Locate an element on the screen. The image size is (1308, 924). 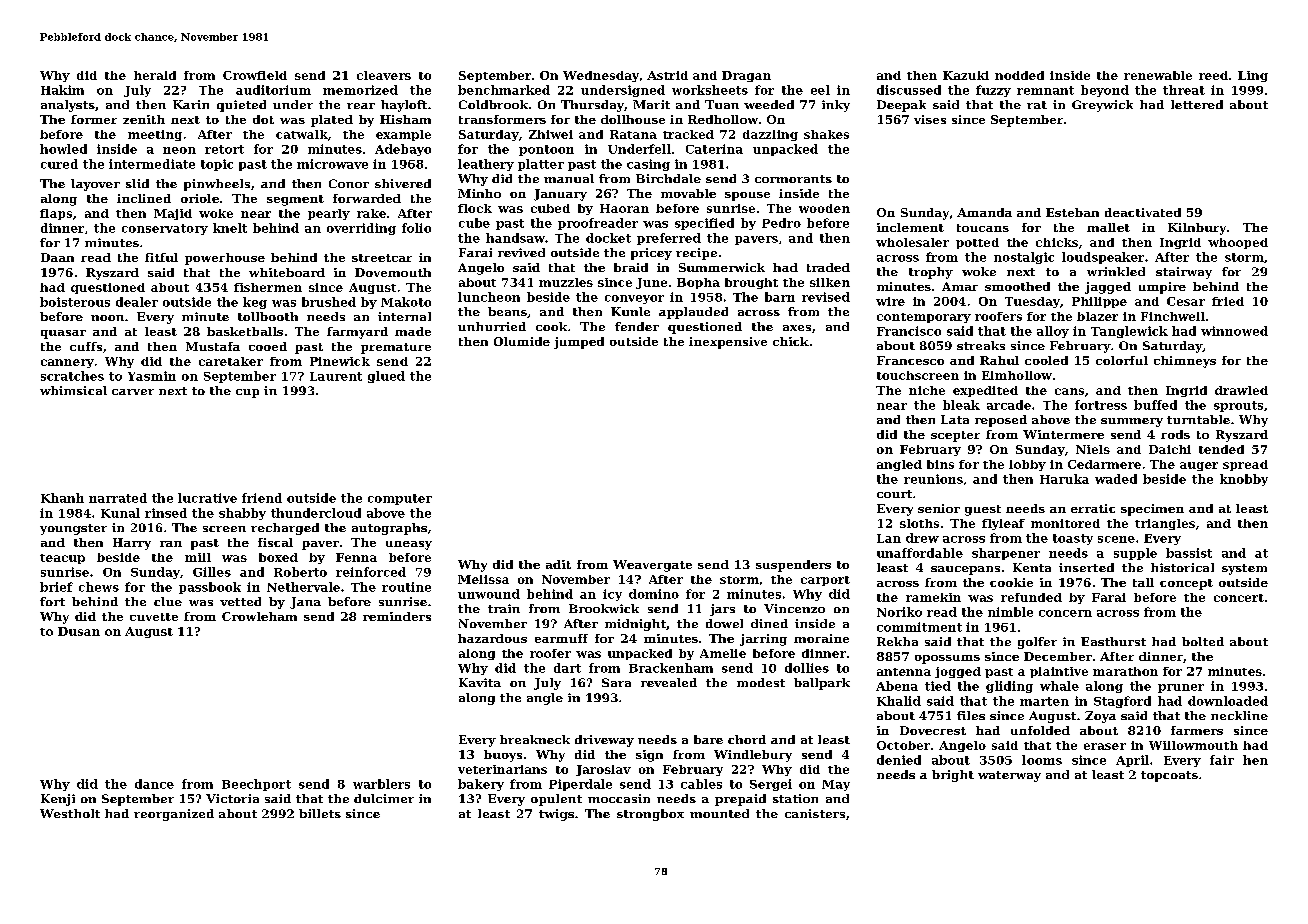
Khanh is located at coordinates (62, 498).
